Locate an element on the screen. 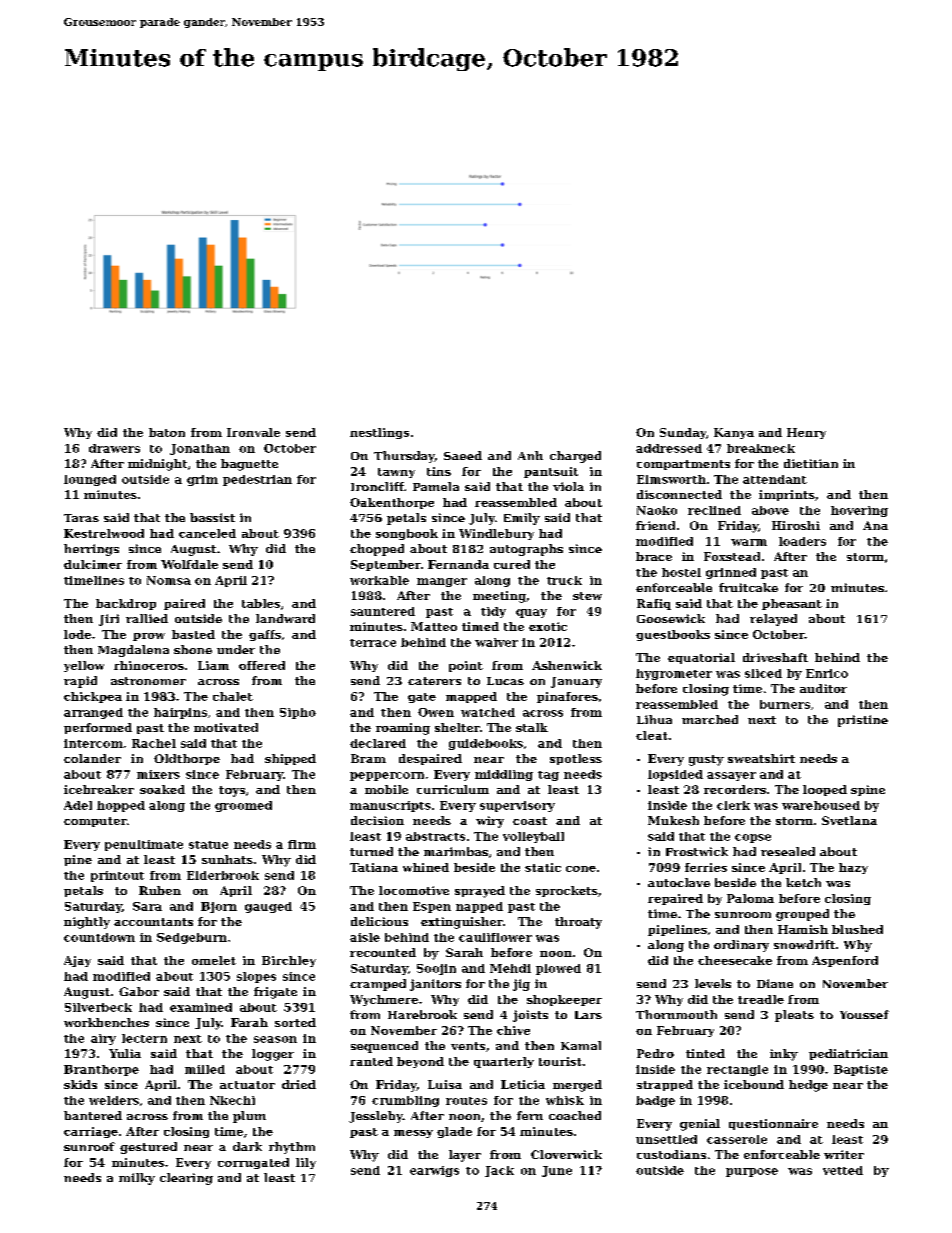 This screenshot has width=952, height=1233. hazy is located at coordinates (853, 868).
